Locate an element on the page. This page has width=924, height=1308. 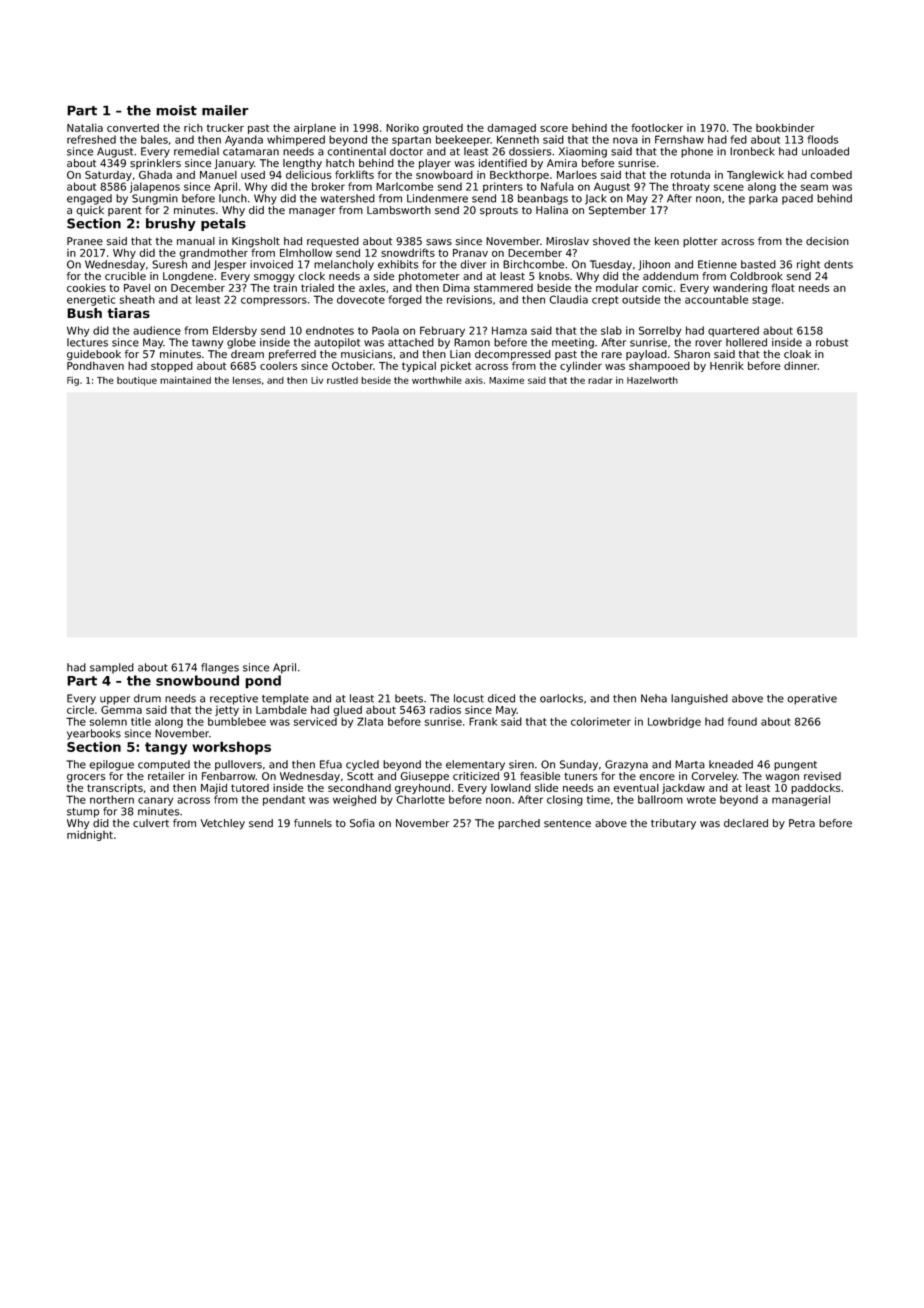
preferred is located at coordinates (292, 355).
